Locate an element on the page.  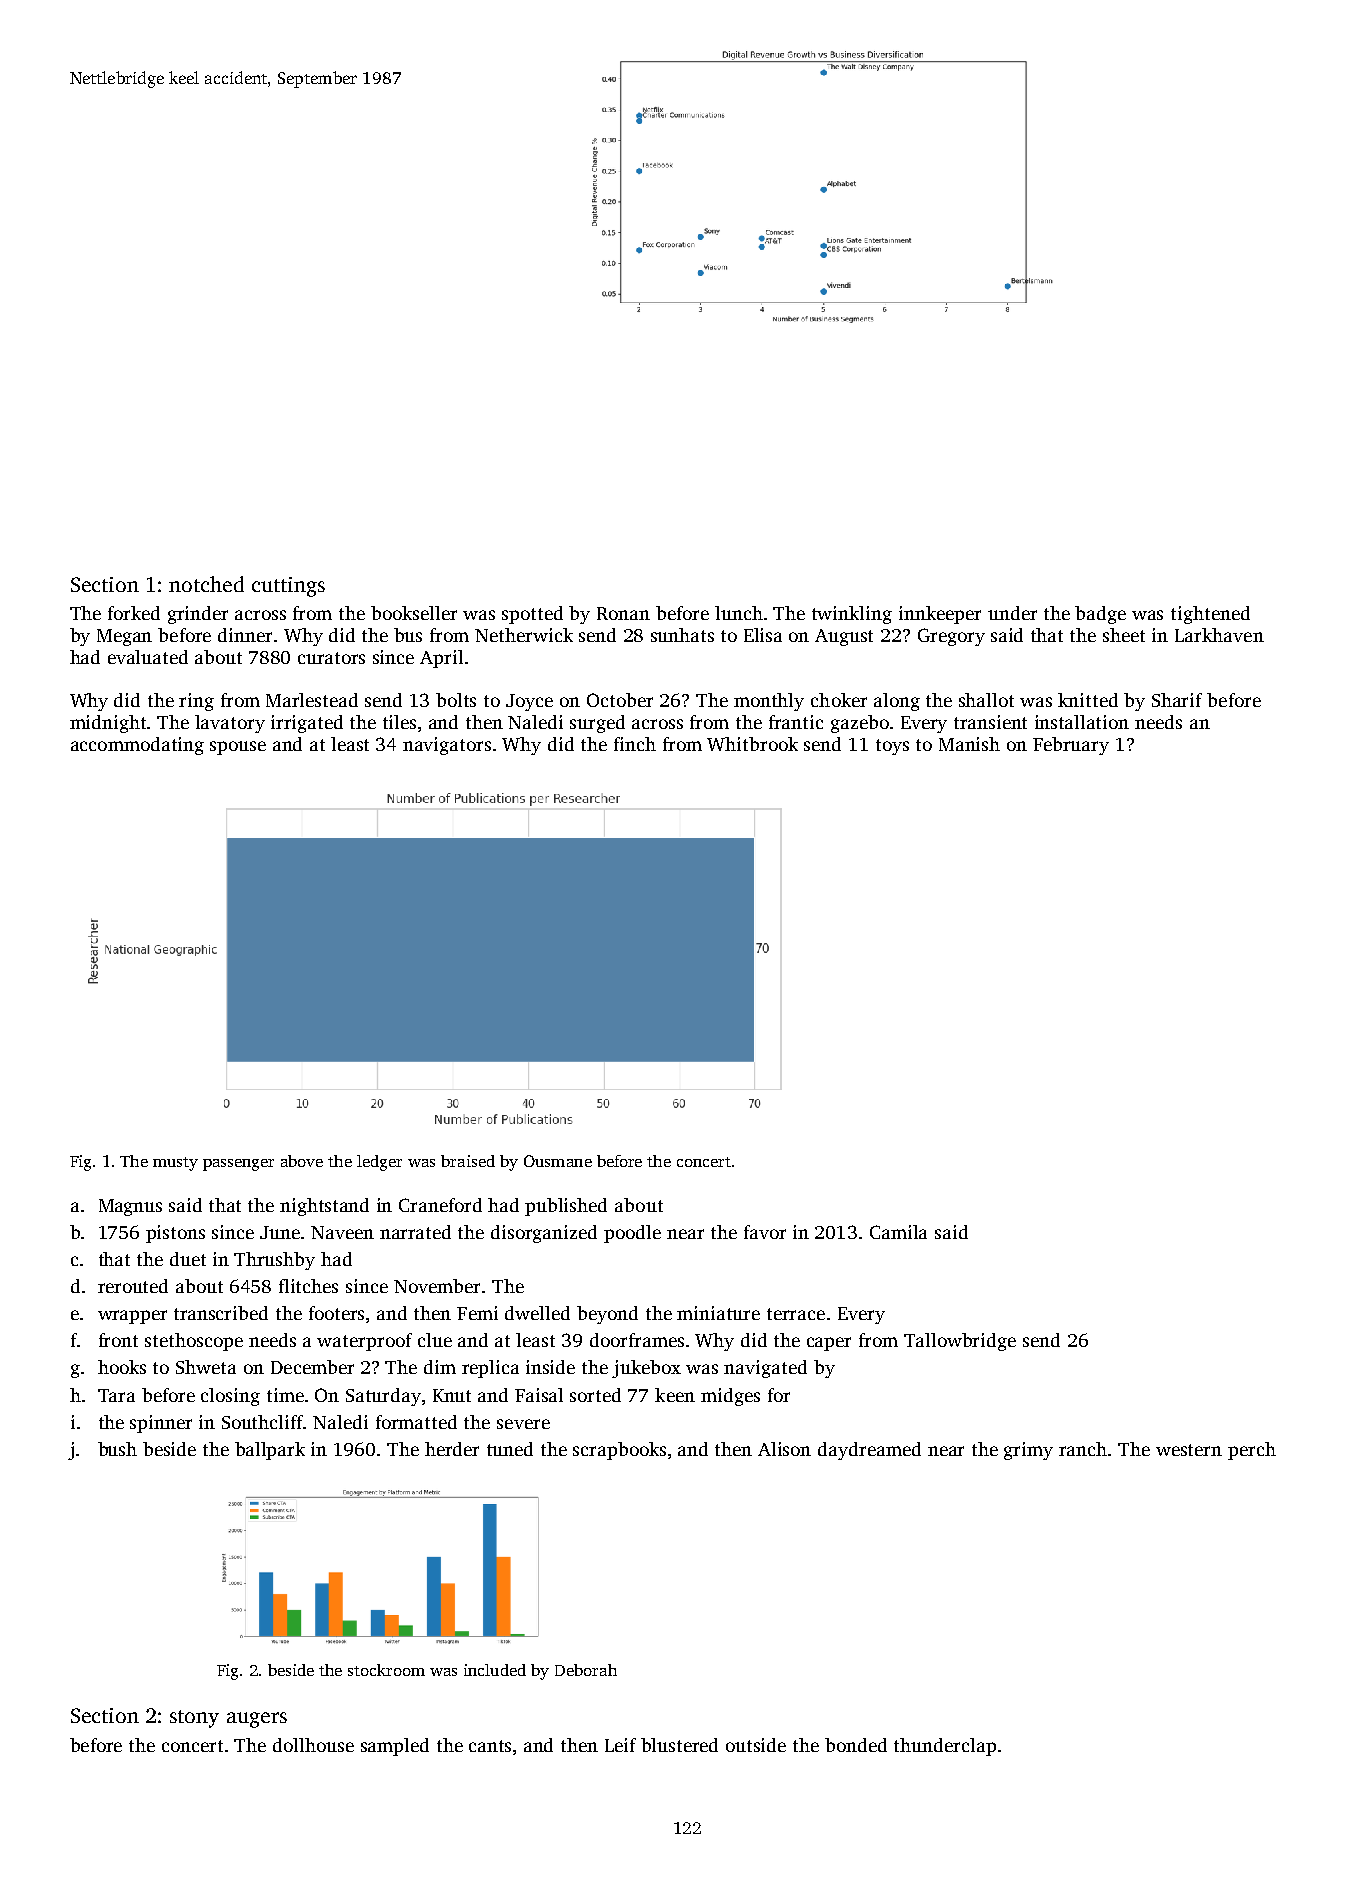
knitted is located at coordinates (1088, 700).
